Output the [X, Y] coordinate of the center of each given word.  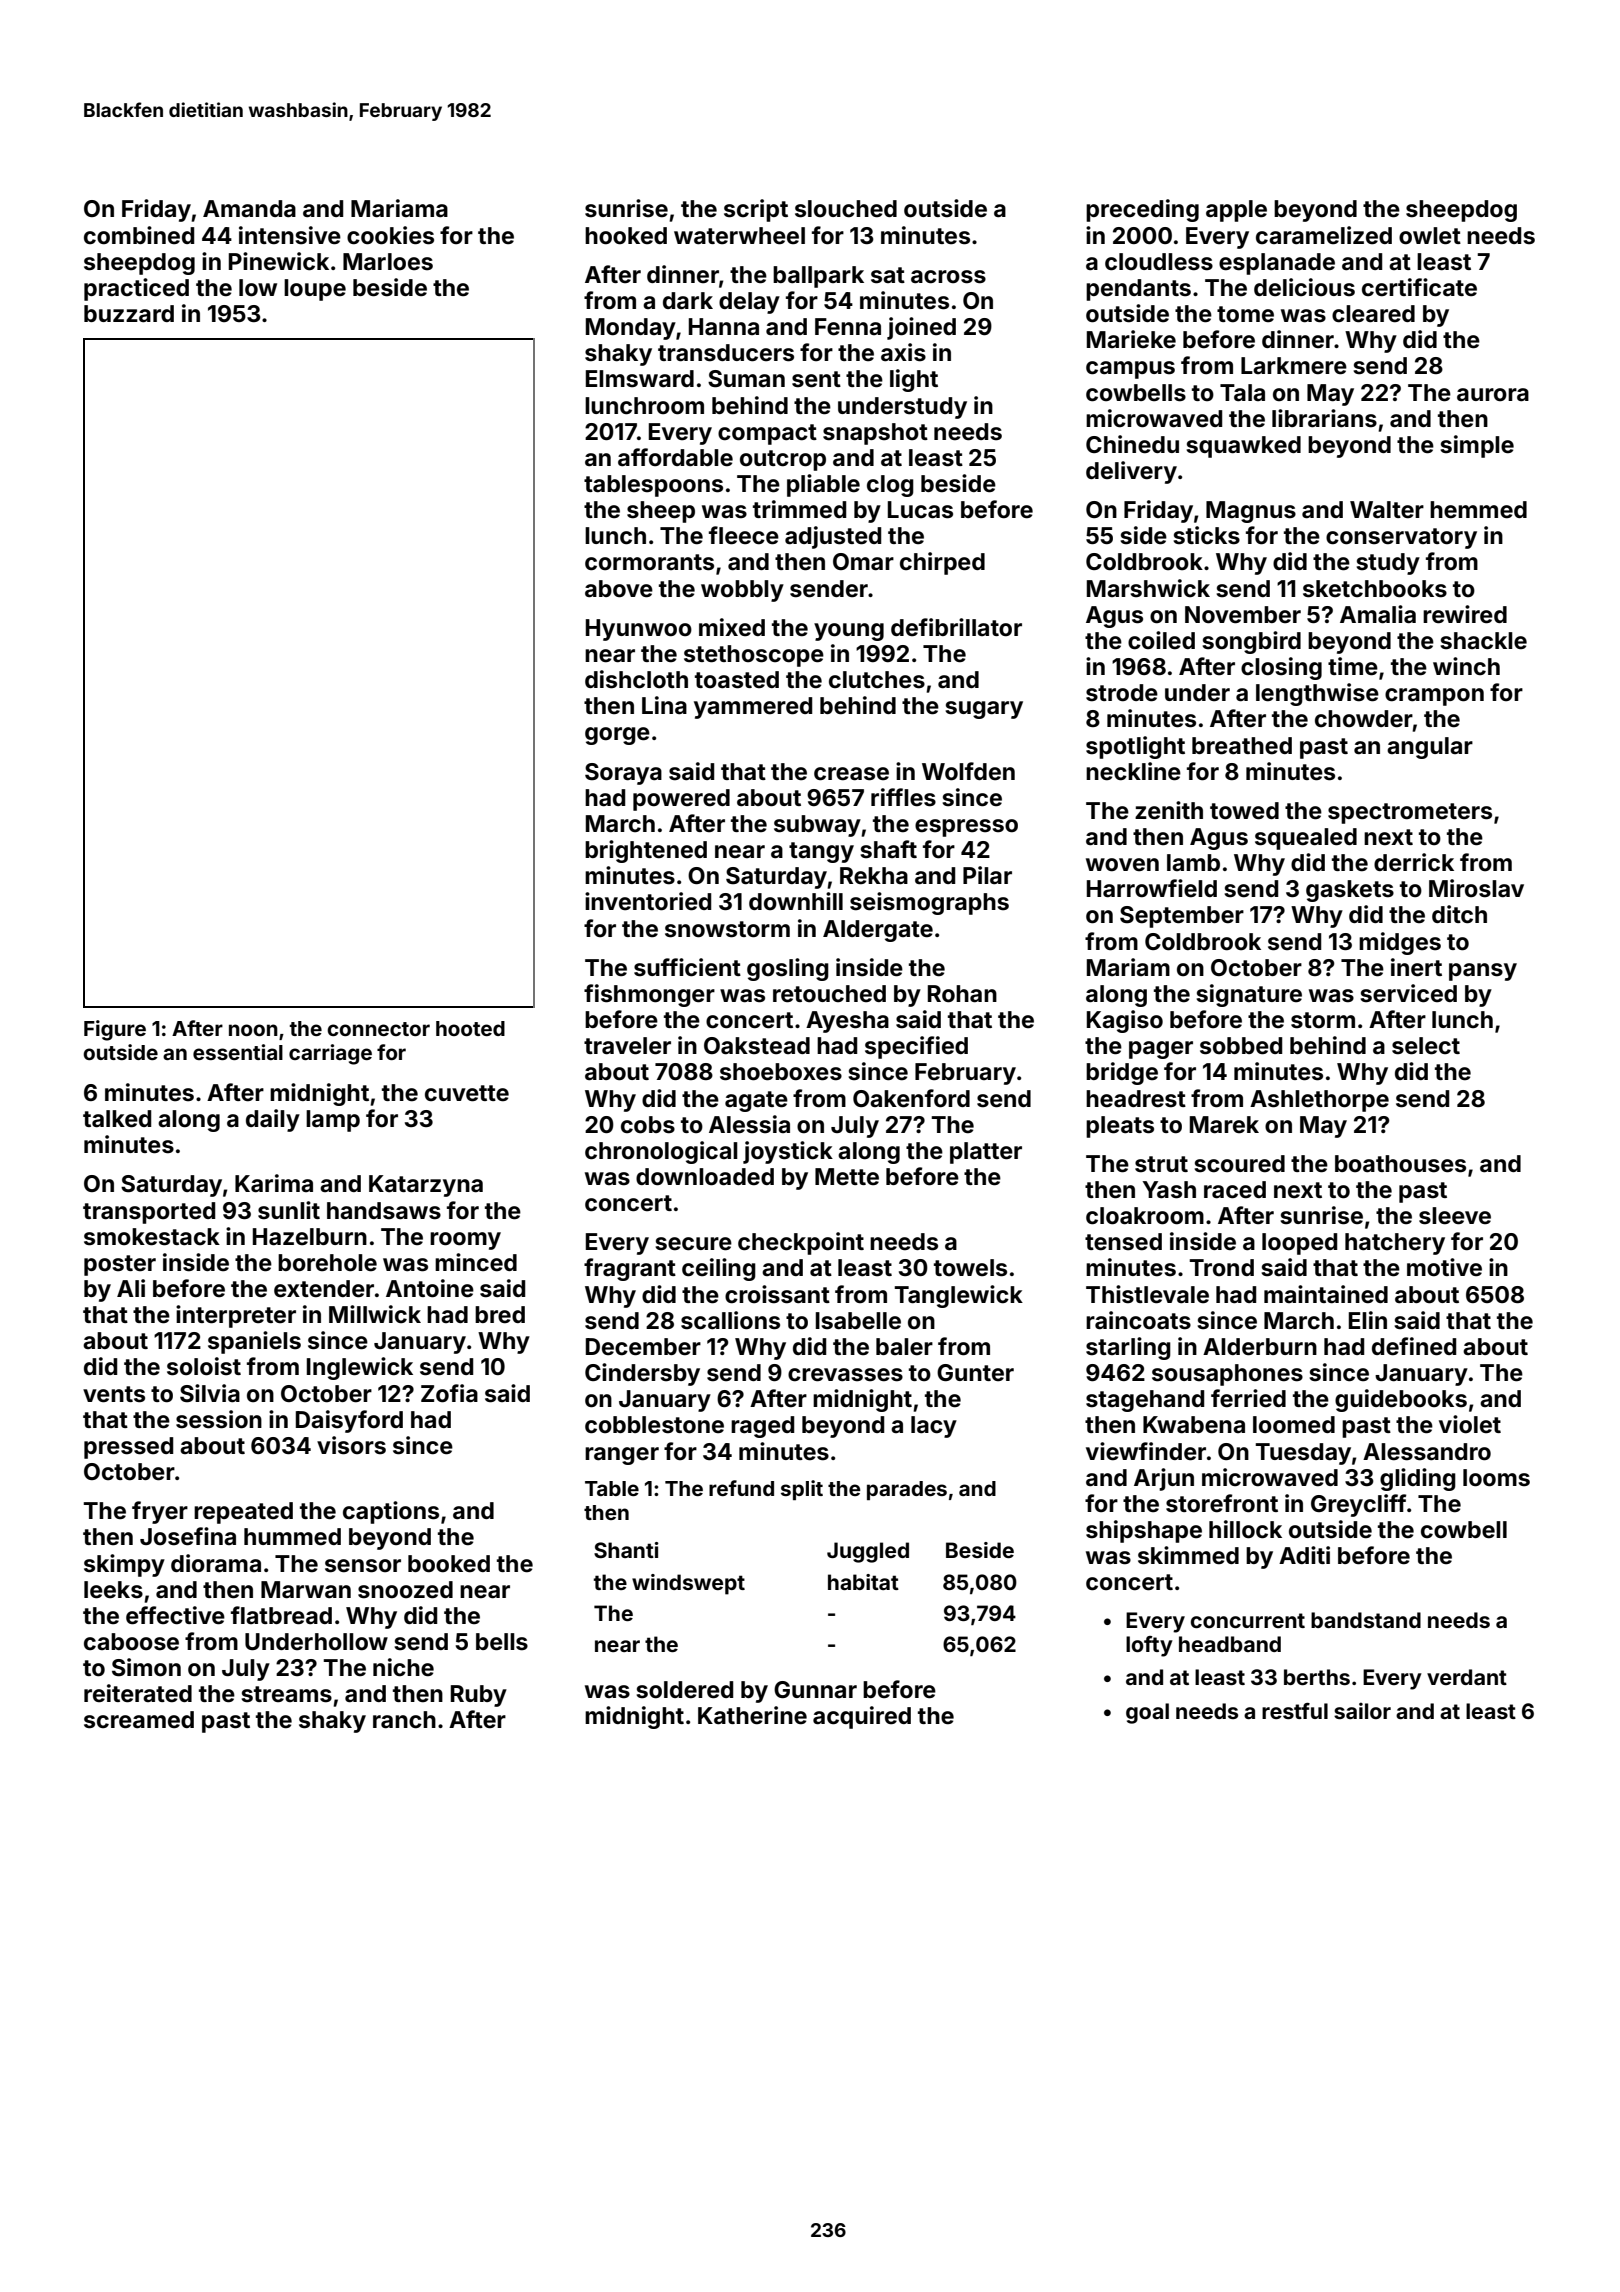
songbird [1251, 642]
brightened [646, 851]
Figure [115, 1030]
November [1243, 615]
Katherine [752, 1715]
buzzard [129, 314]
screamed [139, 1720]
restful [1295, 1711]
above [619, 589]
